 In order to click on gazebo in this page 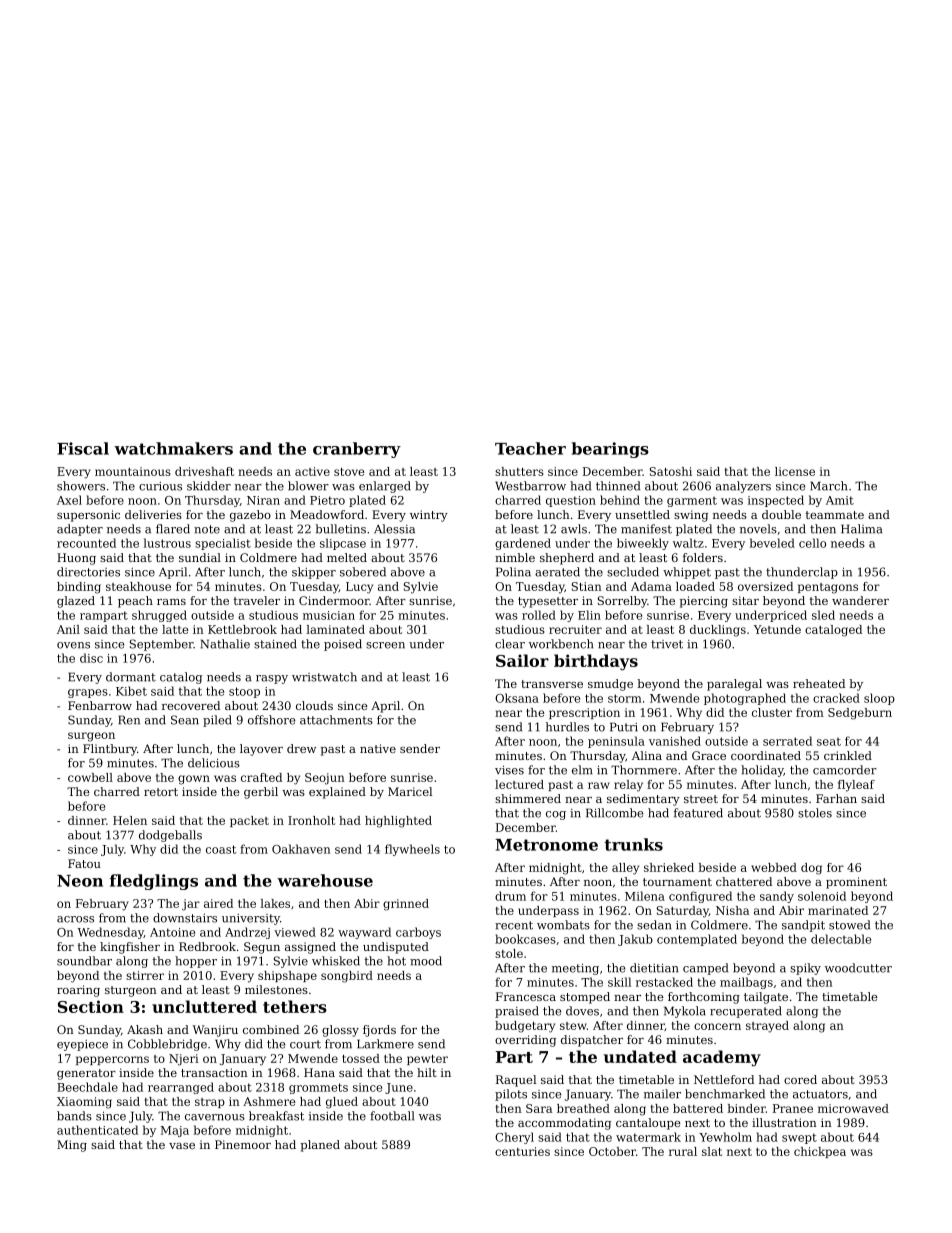, I will do `click(250, 516)`.
